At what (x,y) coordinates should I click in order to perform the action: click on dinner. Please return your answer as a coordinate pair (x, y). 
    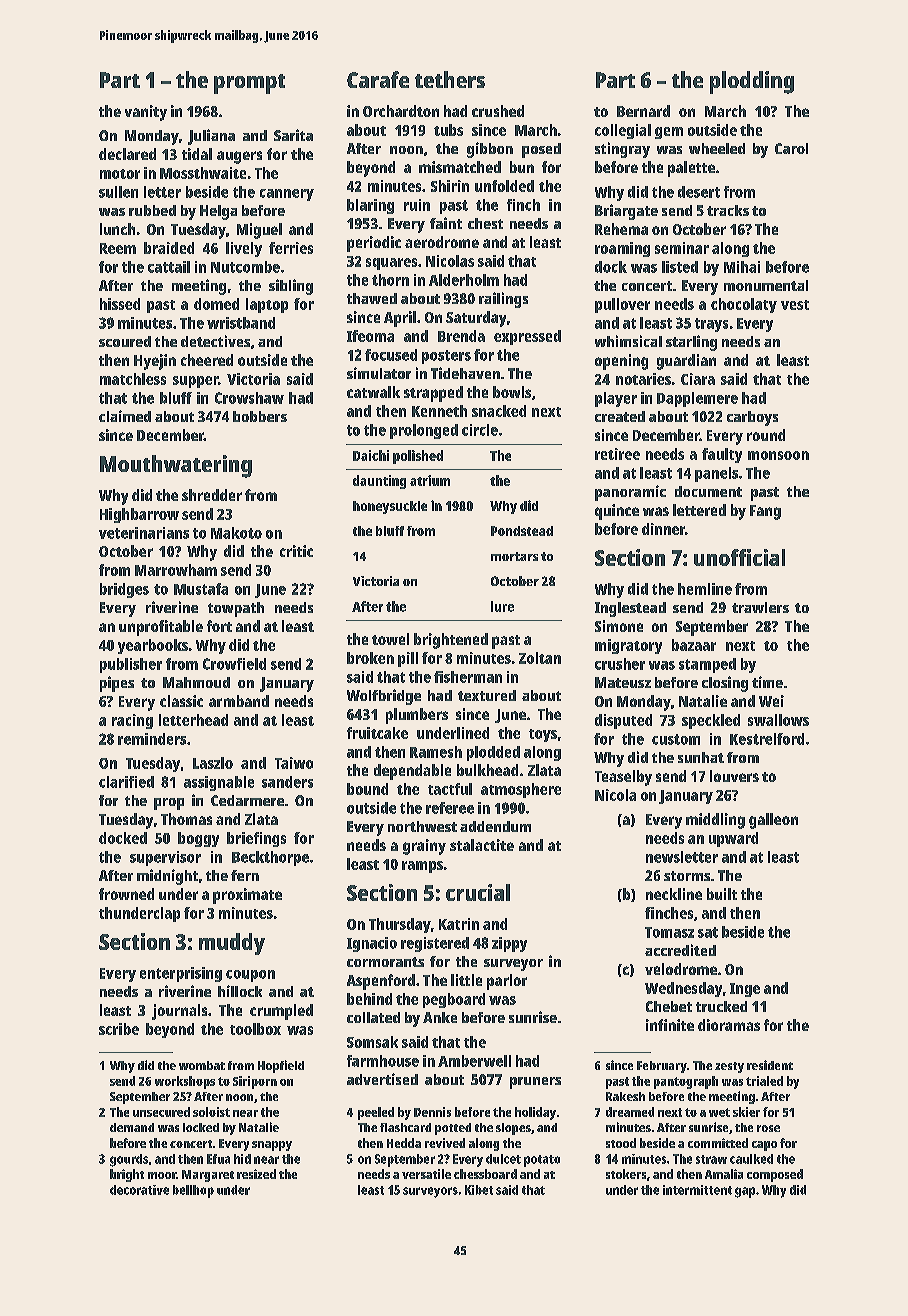
    Looking at the image, I should click on (663, 529).
